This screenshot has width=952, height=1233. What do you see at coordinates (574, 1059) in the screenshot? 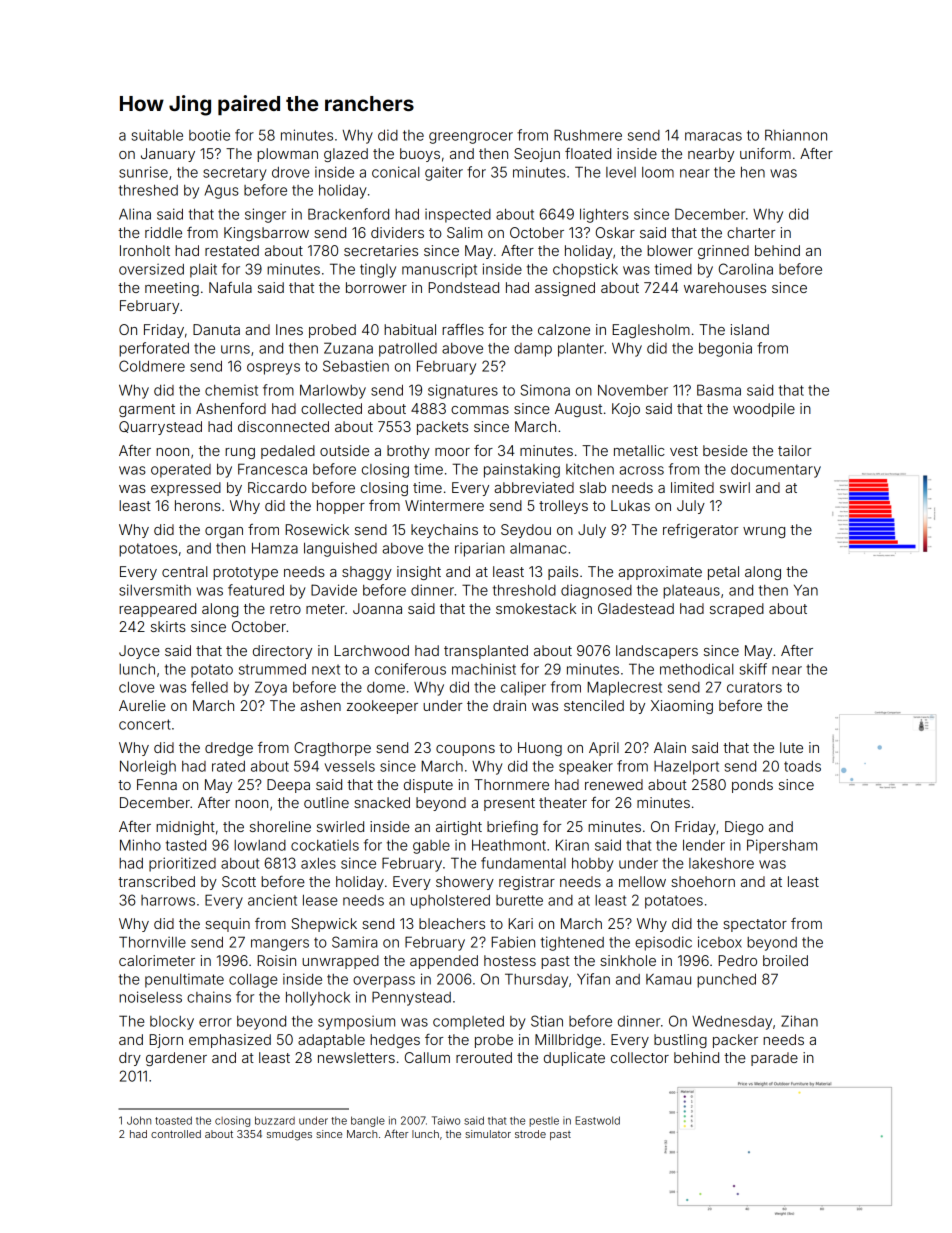
I see `duplicate` at bounding box center [574, 1059].
